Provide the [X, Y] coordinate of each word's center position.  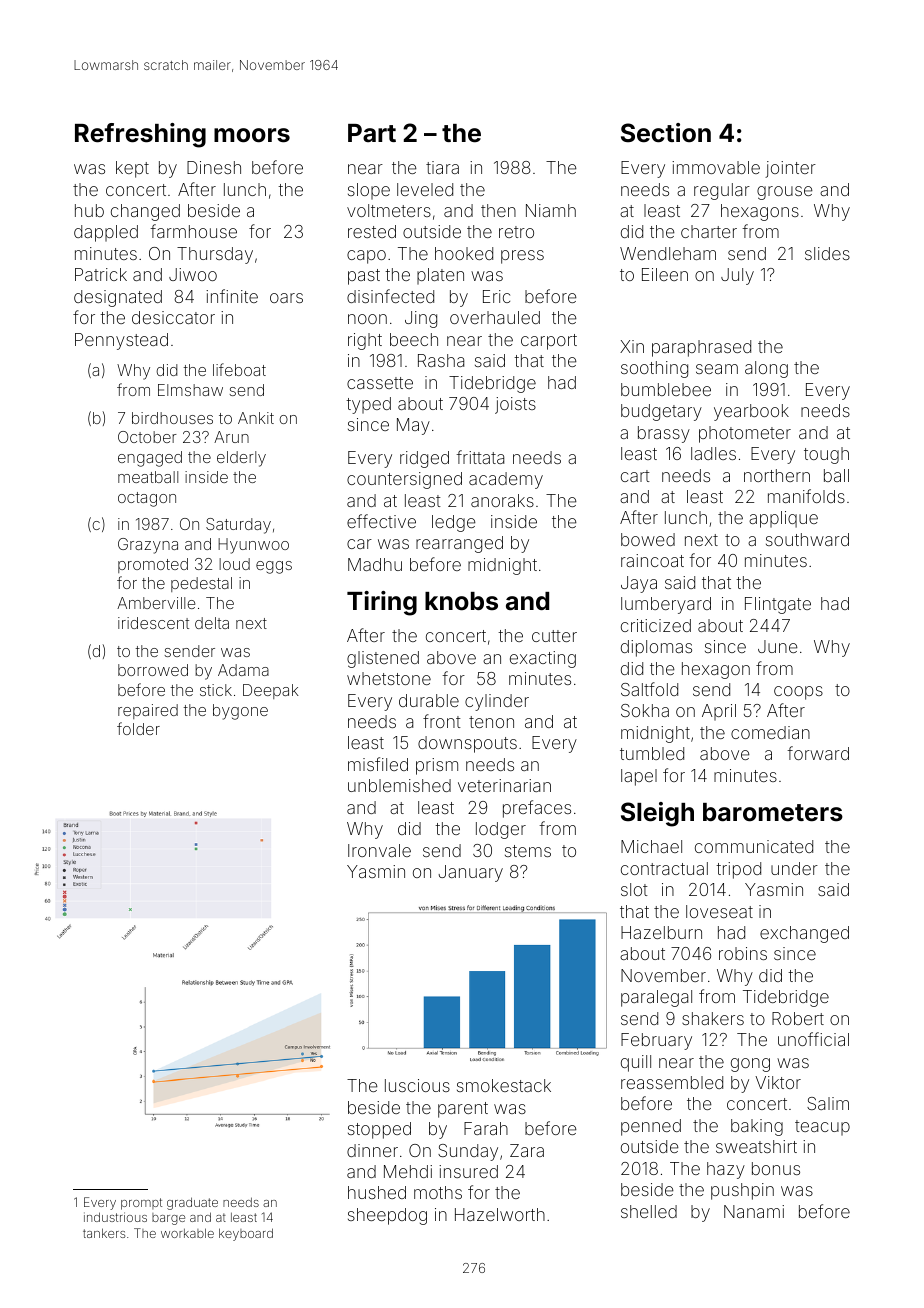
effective [381, 521]
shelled [649, 1211]
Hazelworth [500, 1214]
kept [132, 169]
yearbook [751, 412]
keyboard [246, 1234]
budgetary [661, 412]
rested [372, 231]
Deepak [271, 691]
